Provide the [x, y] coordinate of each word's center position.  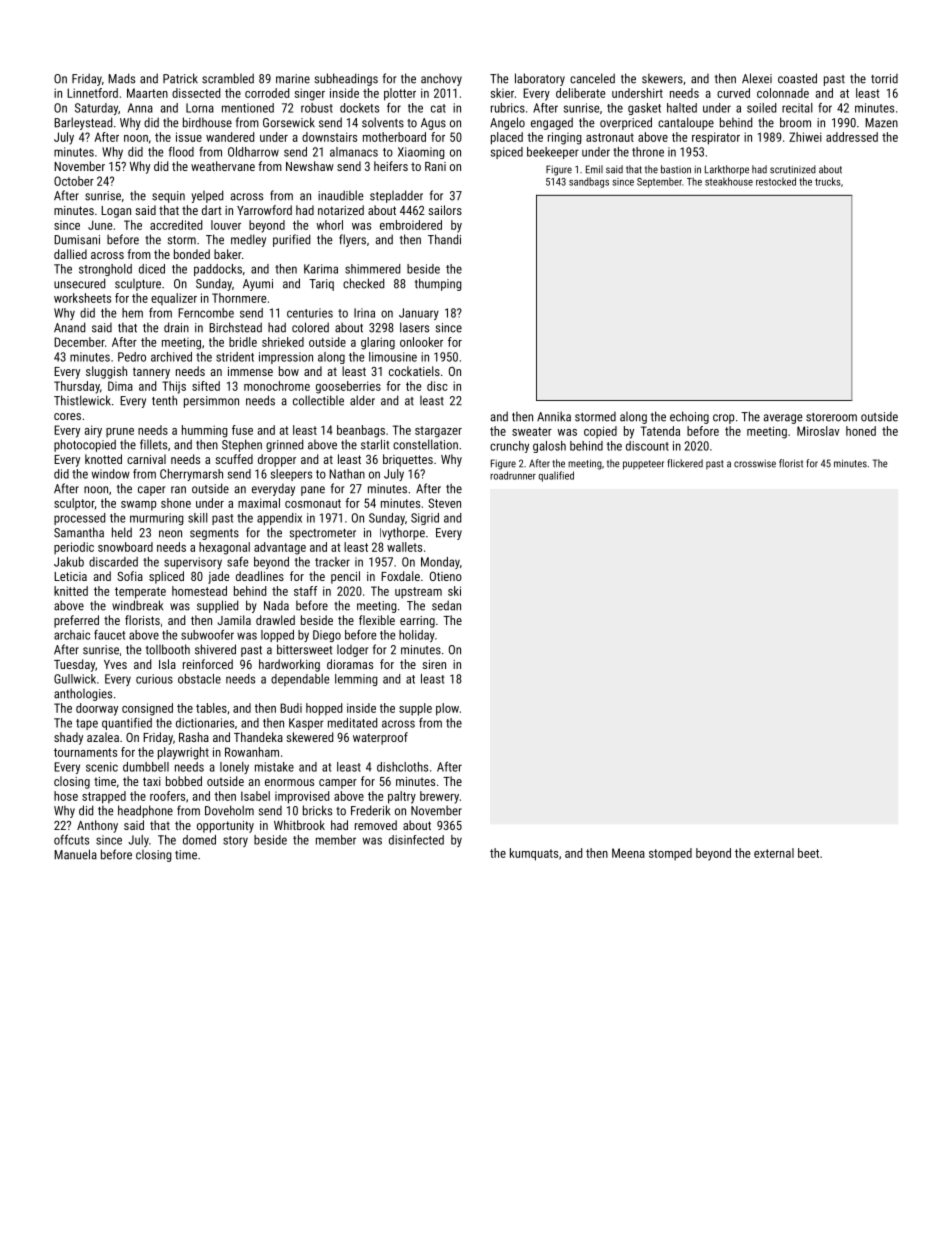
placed [507, 138]
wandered [230, 137]
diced [152, 269]
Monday [440, 563]
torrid [884, 79]
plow [447, 709]
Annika [554, 416]
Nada [276, 606]
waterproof [380, 738]
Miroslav [818, 431]
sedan [446, 605]
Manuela [75, 854]
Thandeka [258, 737]
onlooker [421, 342]
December [79, 342]
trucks [827, 181]
